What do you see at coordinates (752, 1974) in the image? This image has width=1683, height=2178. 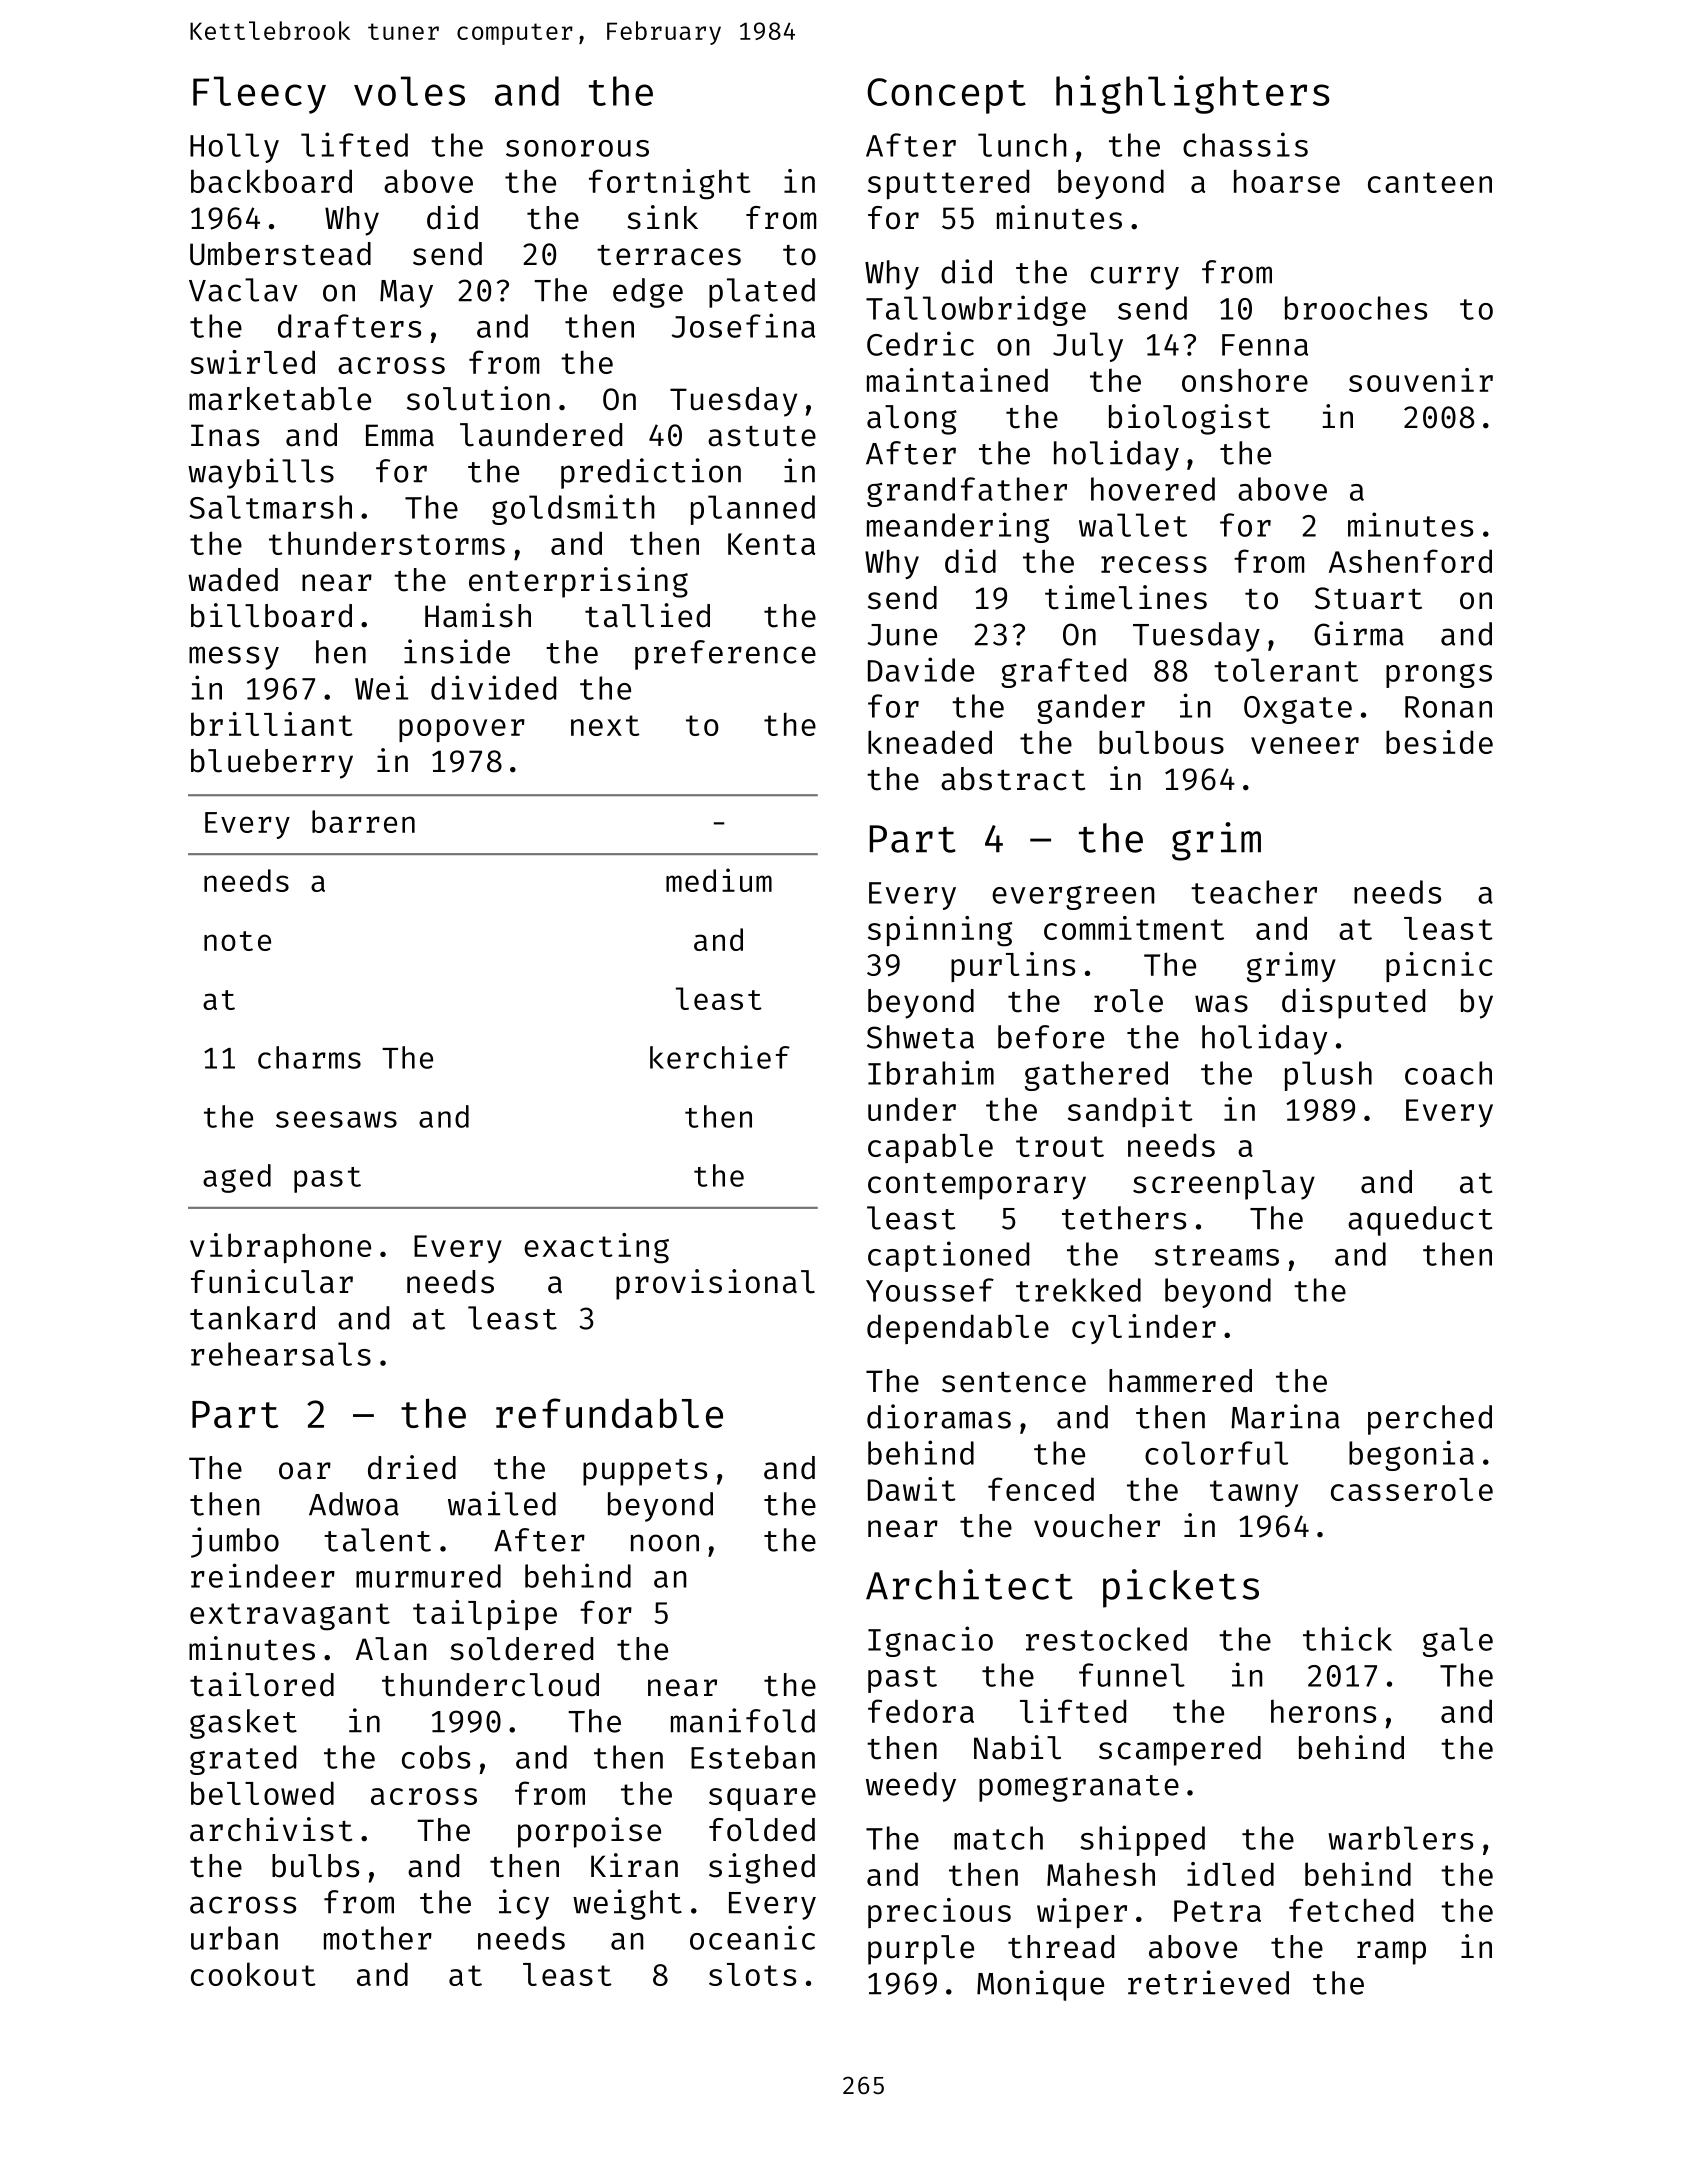 I see `slots` at bounding box center [752, 1974].
